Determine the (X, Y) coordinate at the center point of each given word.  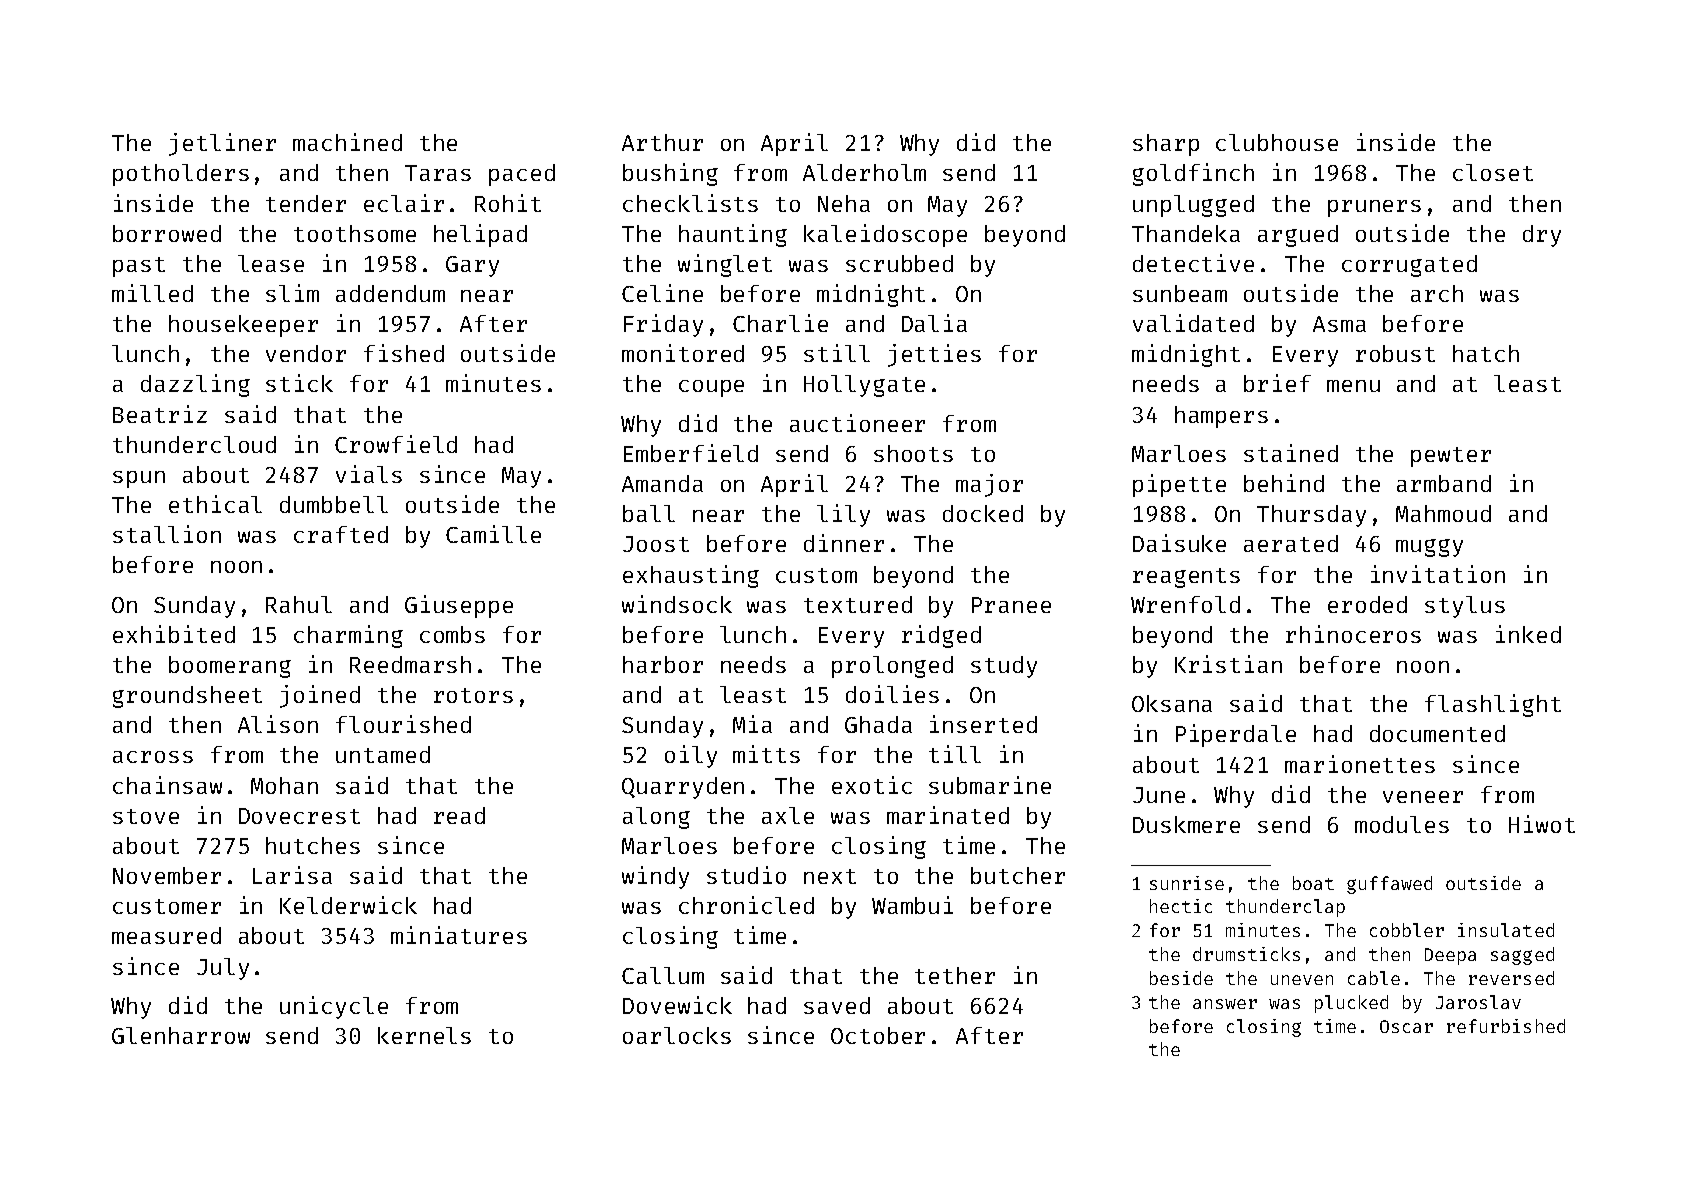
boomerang (230, 667)
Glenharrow (181, 1035)
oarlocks (677, 1035)
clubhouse (1277, 142)
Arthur (662, 142)
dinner (844, 543)
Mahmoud (1443, 513)
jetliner (222, 144)
